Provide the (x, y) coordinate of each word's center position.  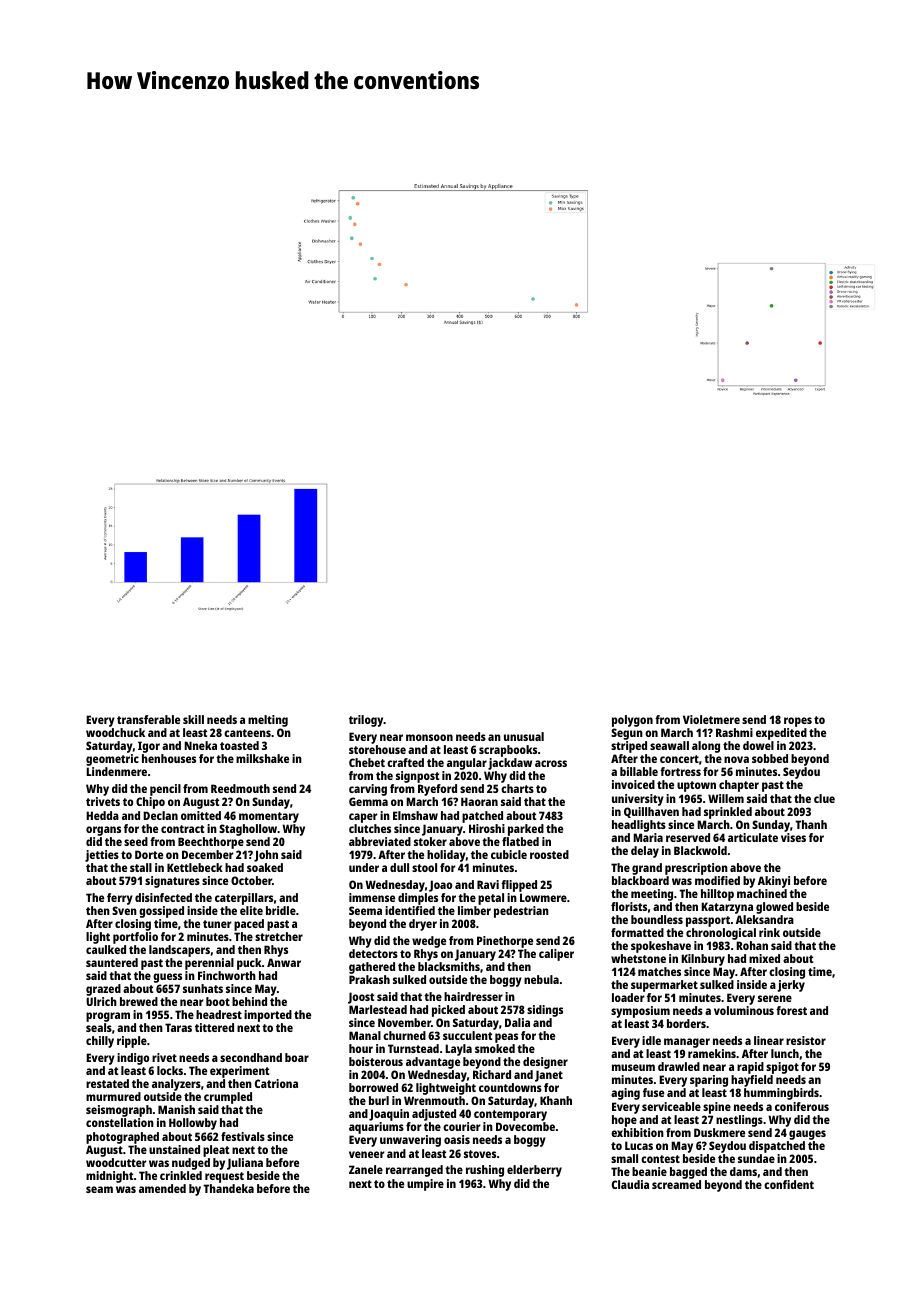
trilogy (366, 721)
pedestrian (521, 912)
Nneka (200, 745)
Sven (124, 910)
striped (629, 747)
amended (162, 1188)
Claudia (630, 1184)
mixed (764, 958)
